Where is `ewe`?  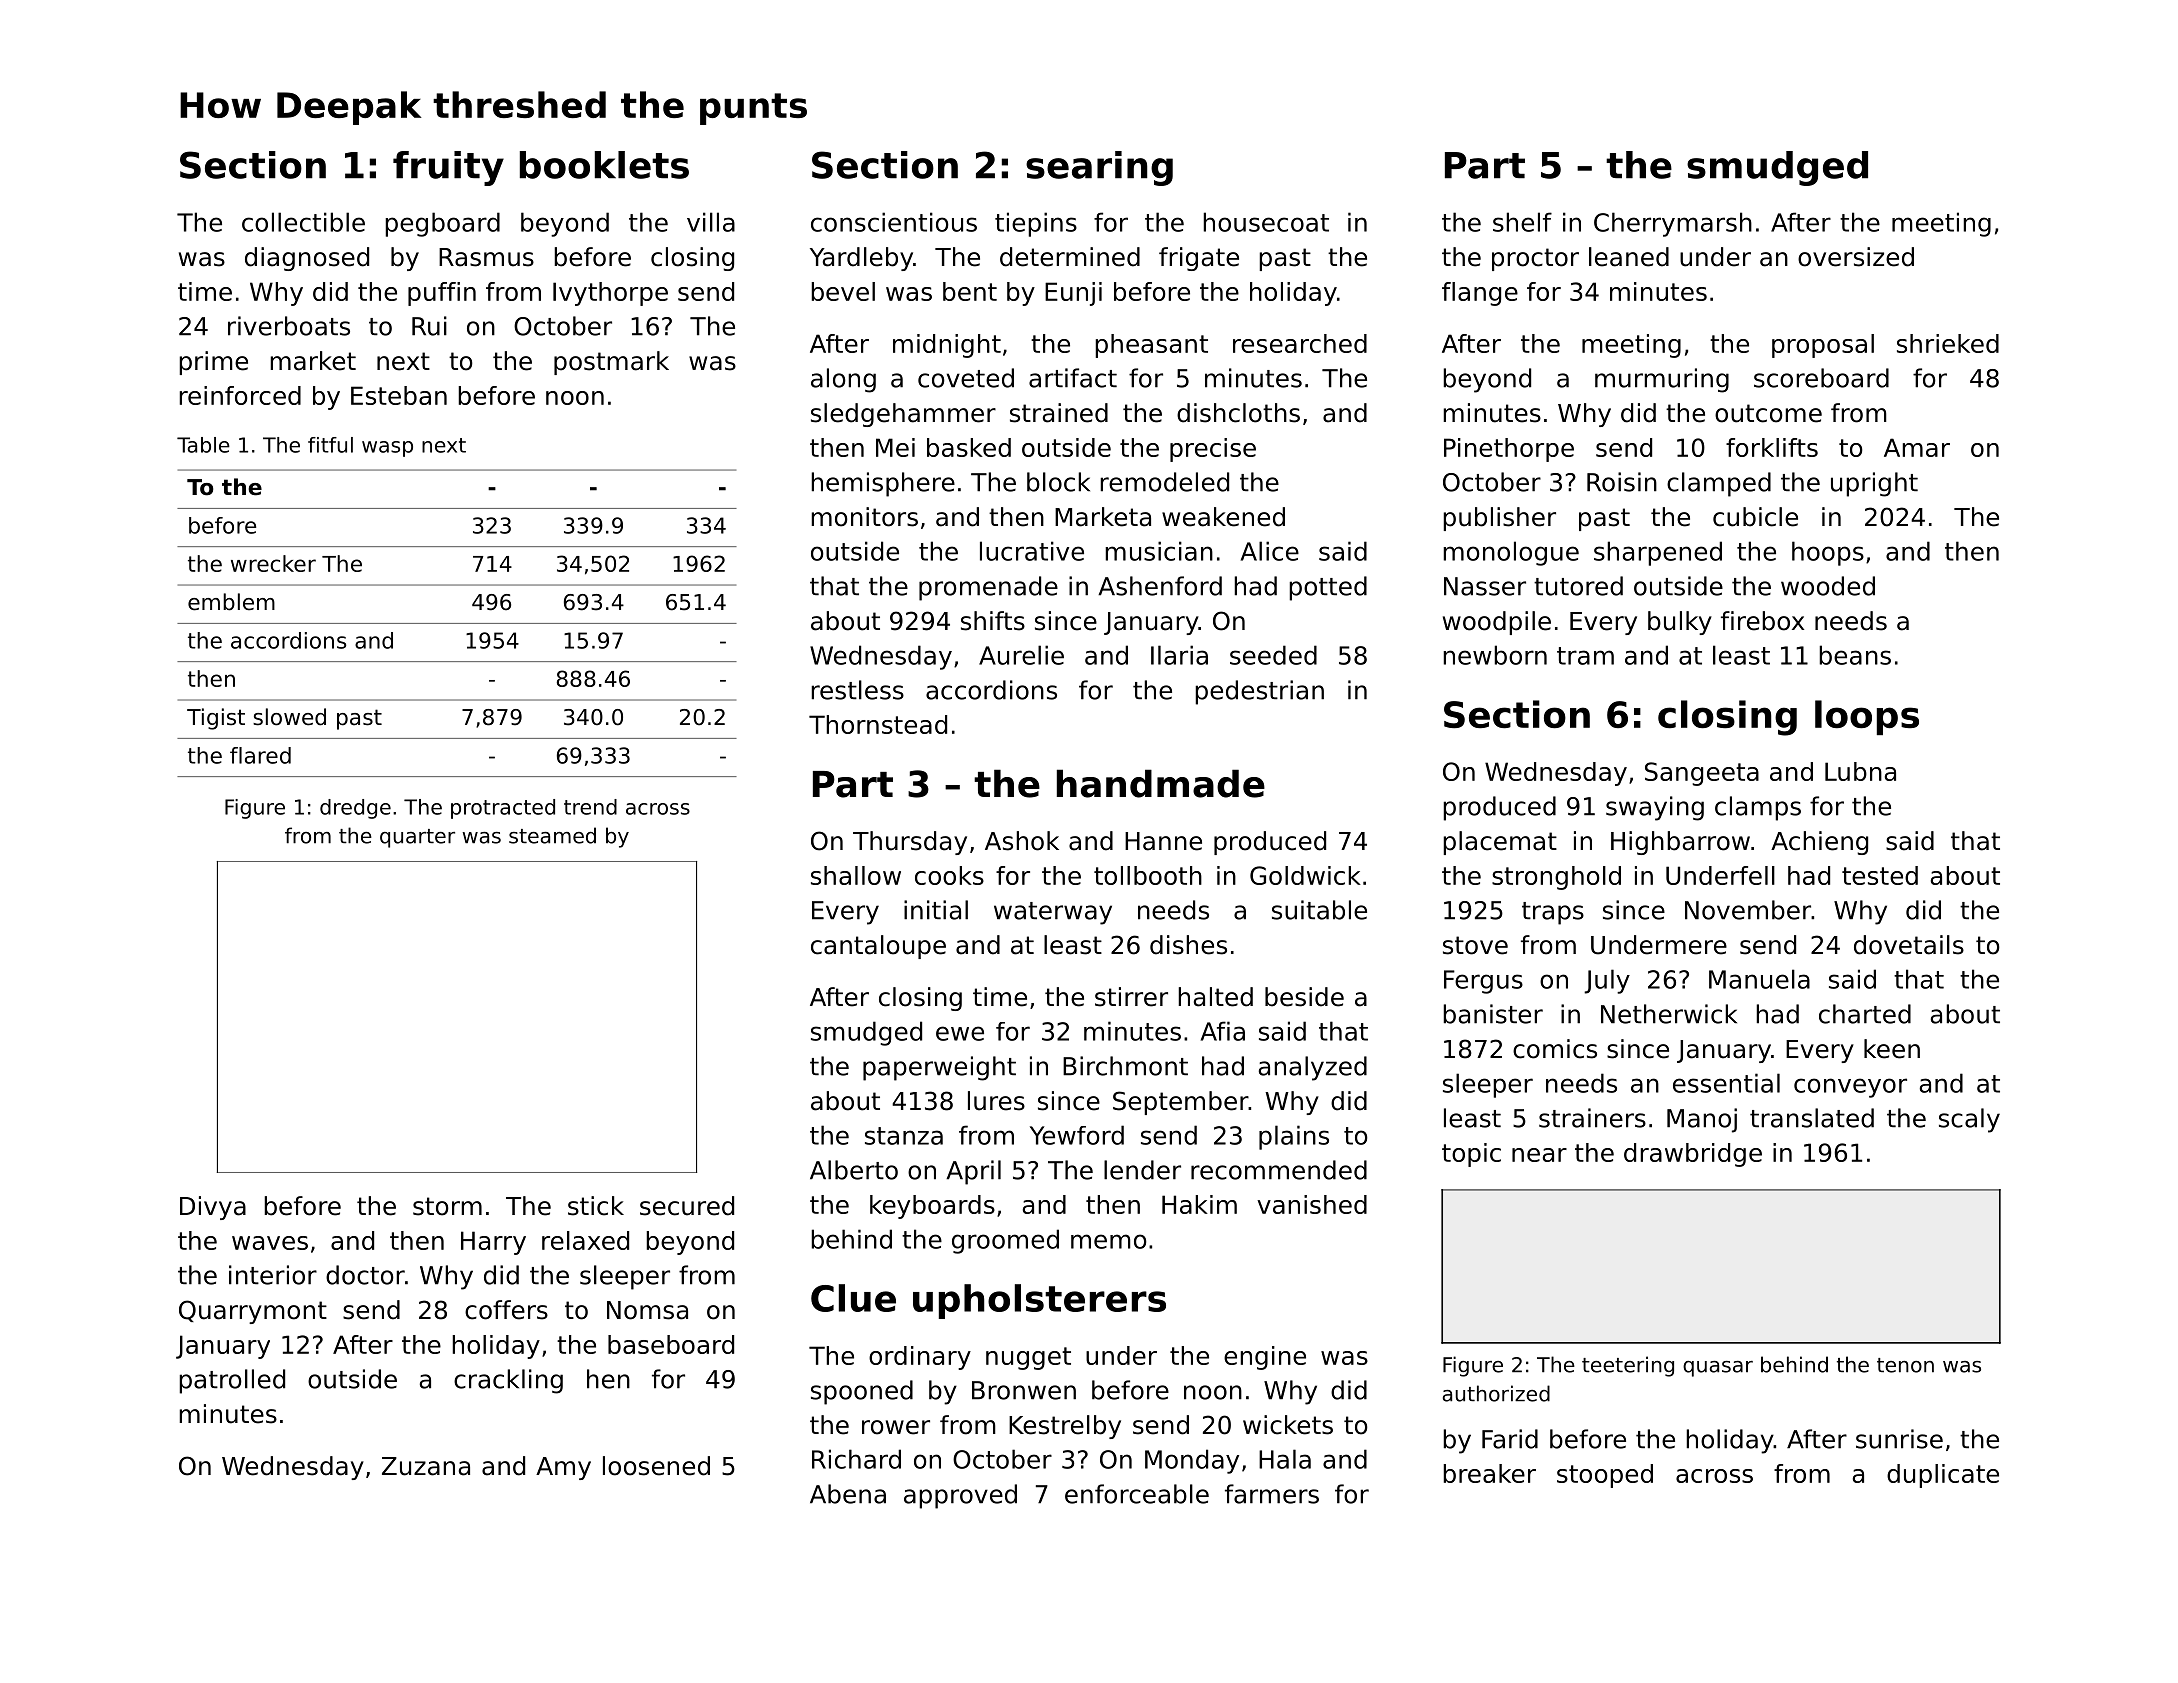
ewe is located at coordinates (960, 1033).
